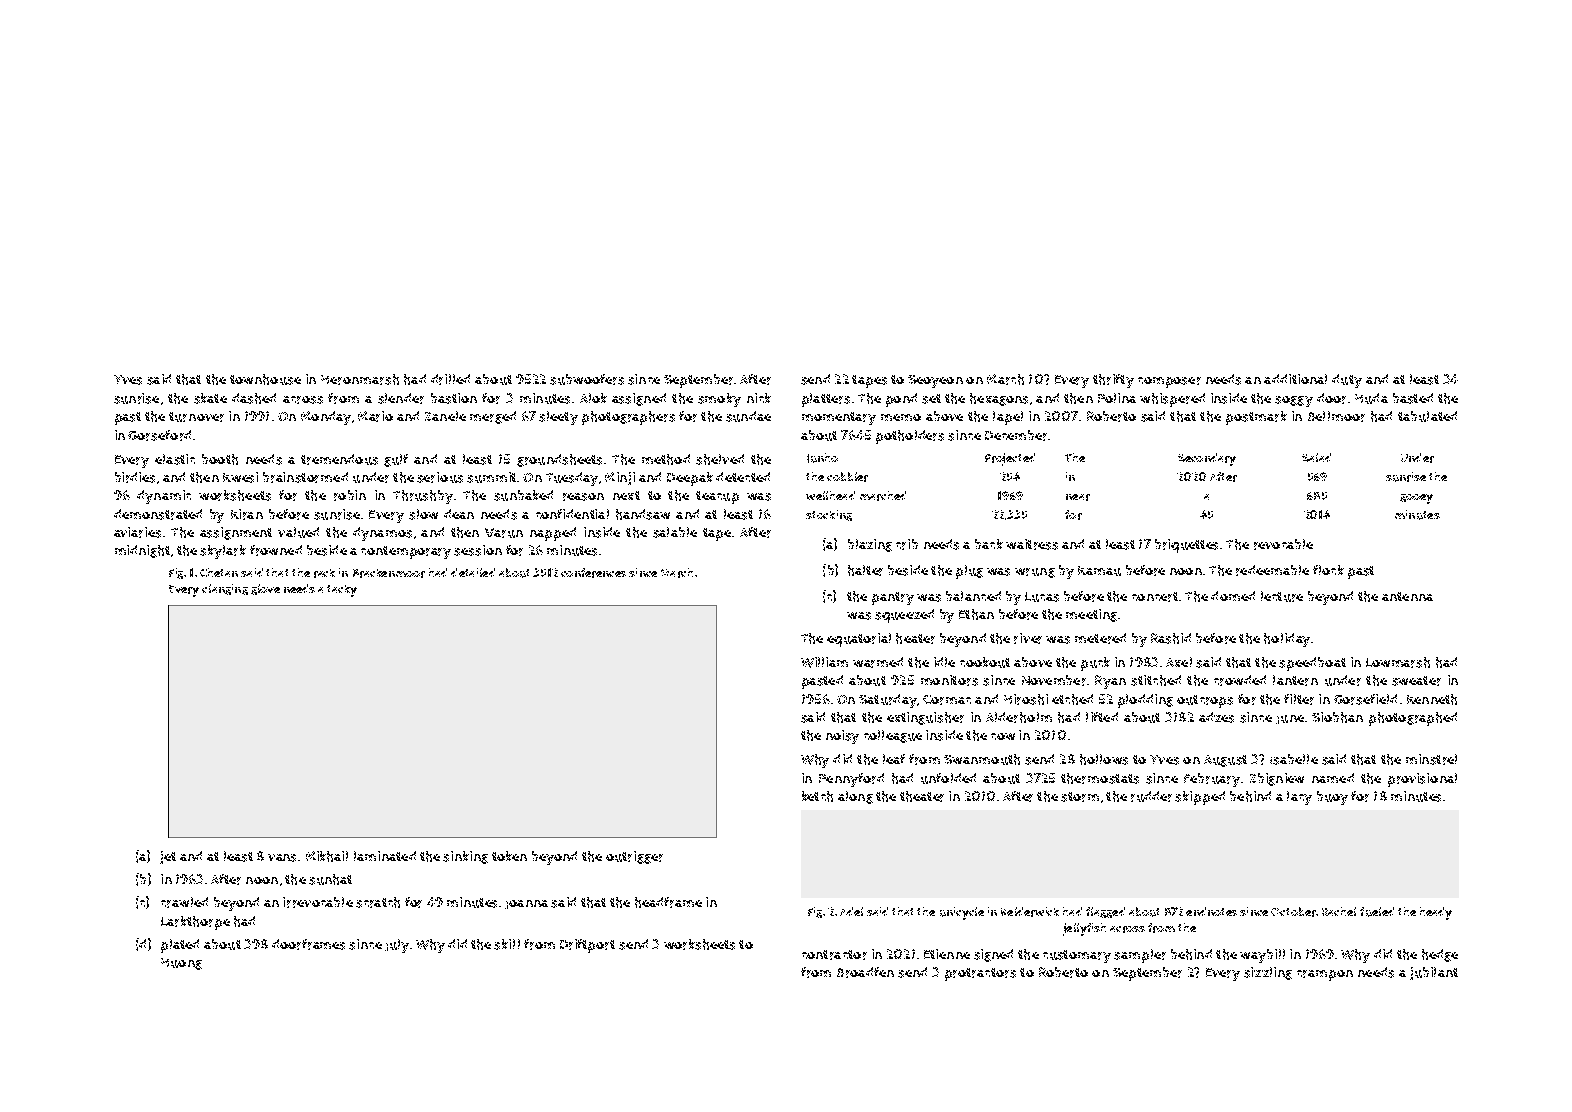 Image resolution: width=1572 pixels, height=1112 pixels. I want to click on additional, so click(1295, 379).
